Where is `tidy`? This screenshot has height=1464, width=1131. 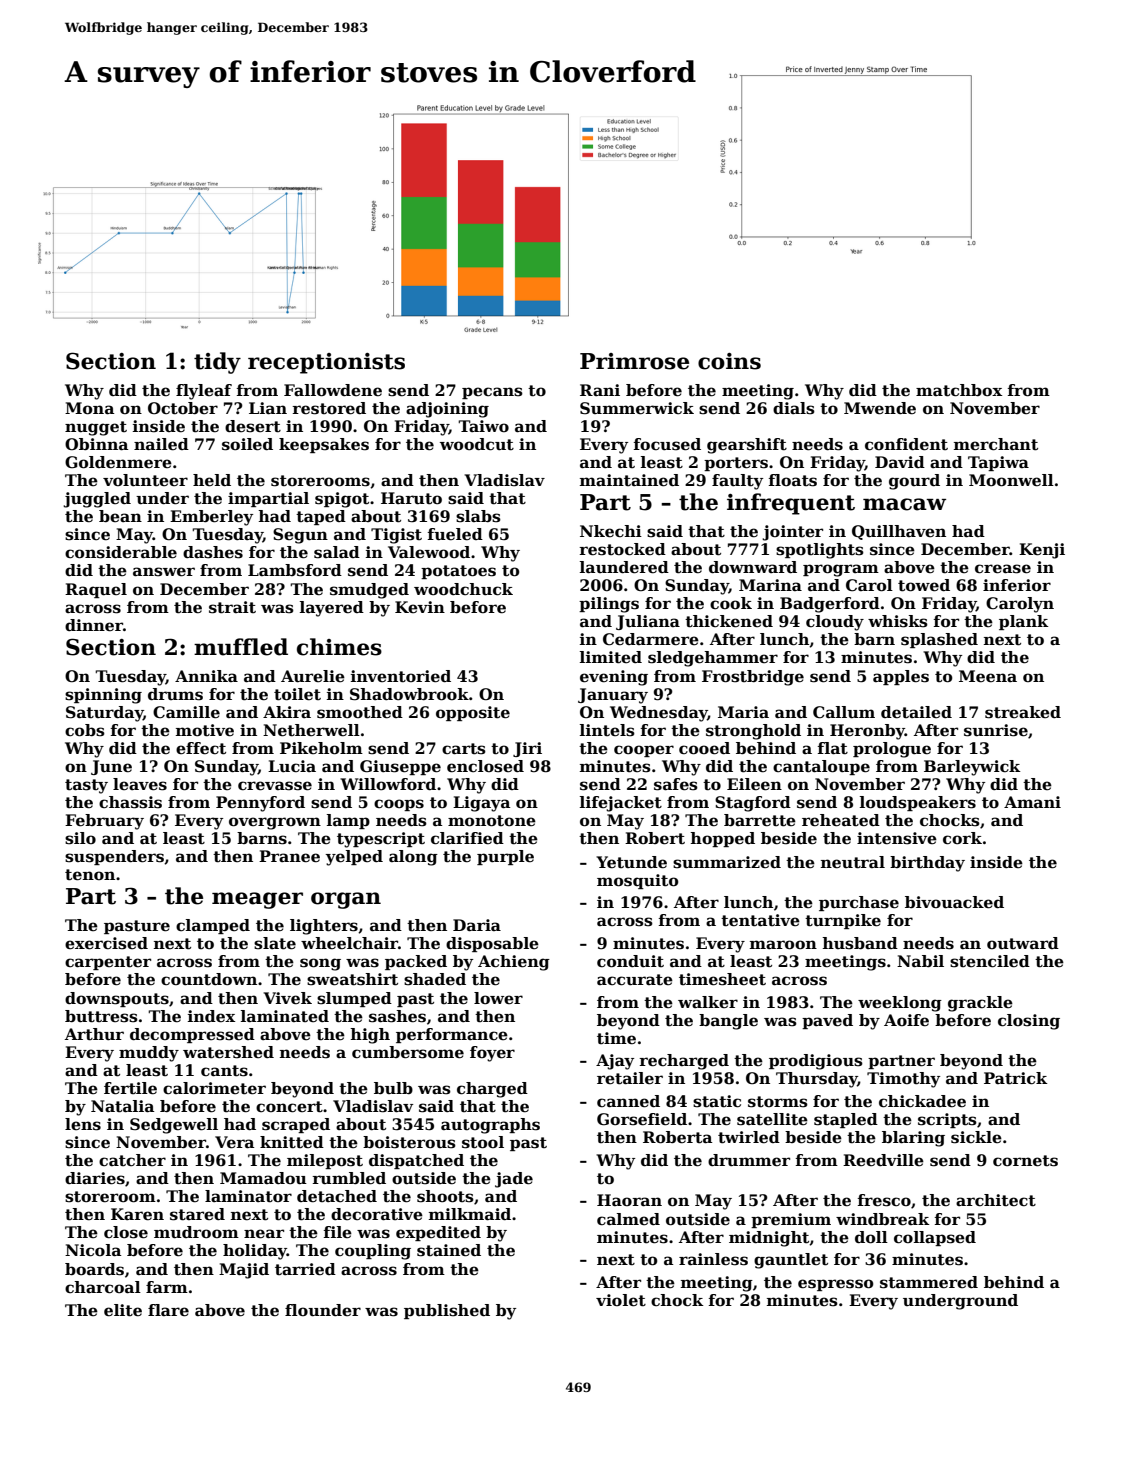
tidy is located at coordinates (217, 363).
